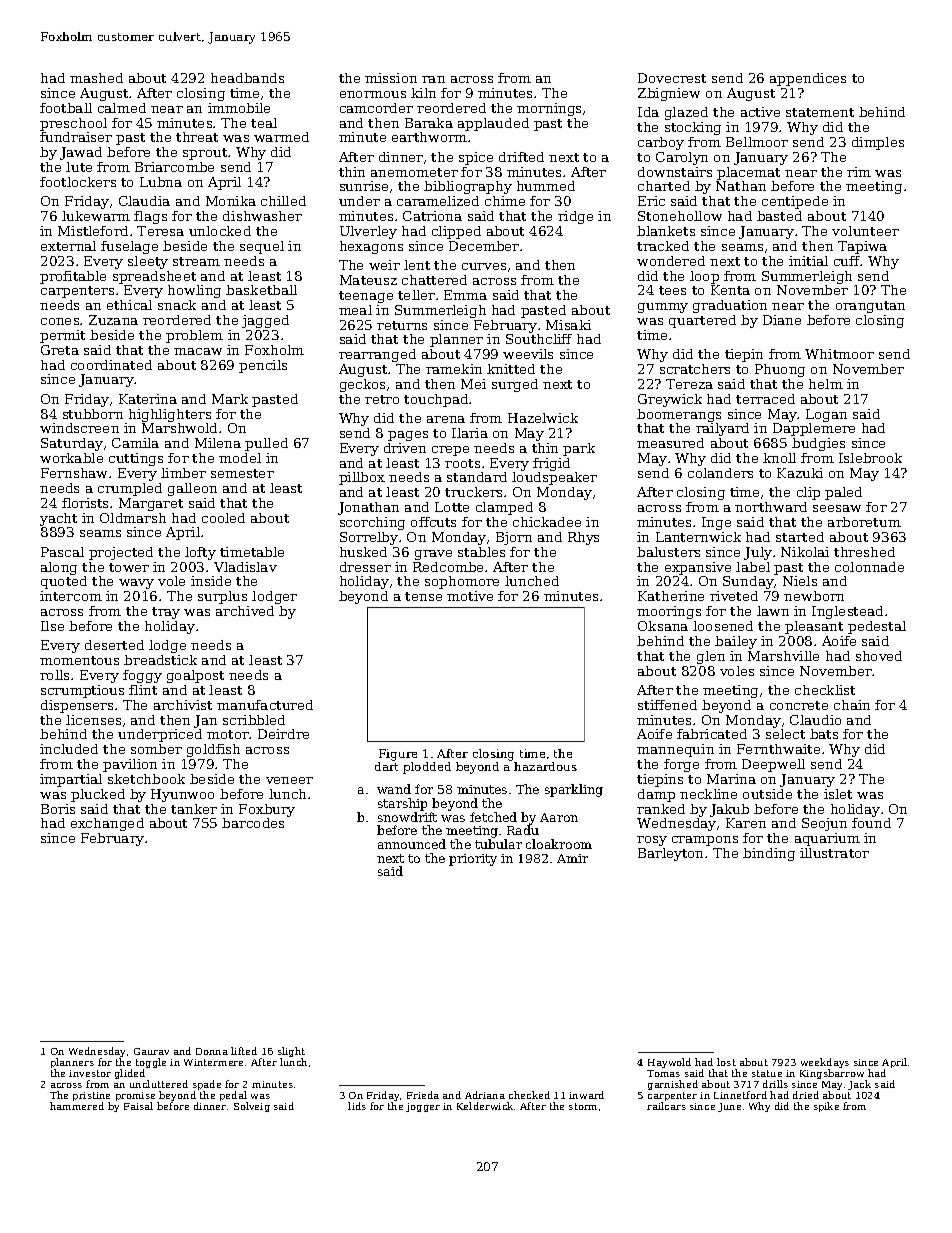  What do you see at coordinates (559, 817) in the screenshot?
I see `Aaron` at bounding box center [559, 817].
